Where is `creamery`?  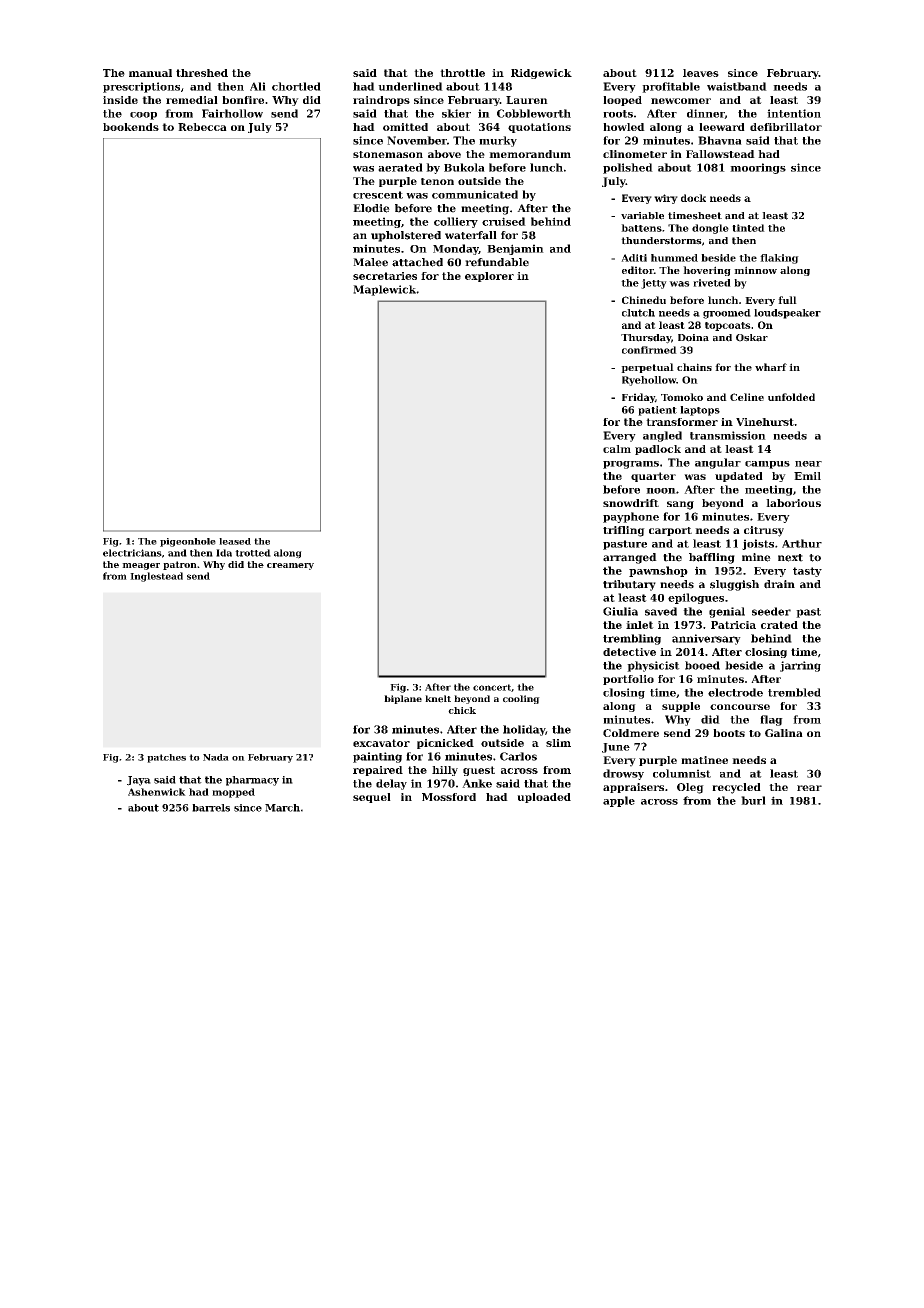
creamery is located at coordinates (290, 566).
